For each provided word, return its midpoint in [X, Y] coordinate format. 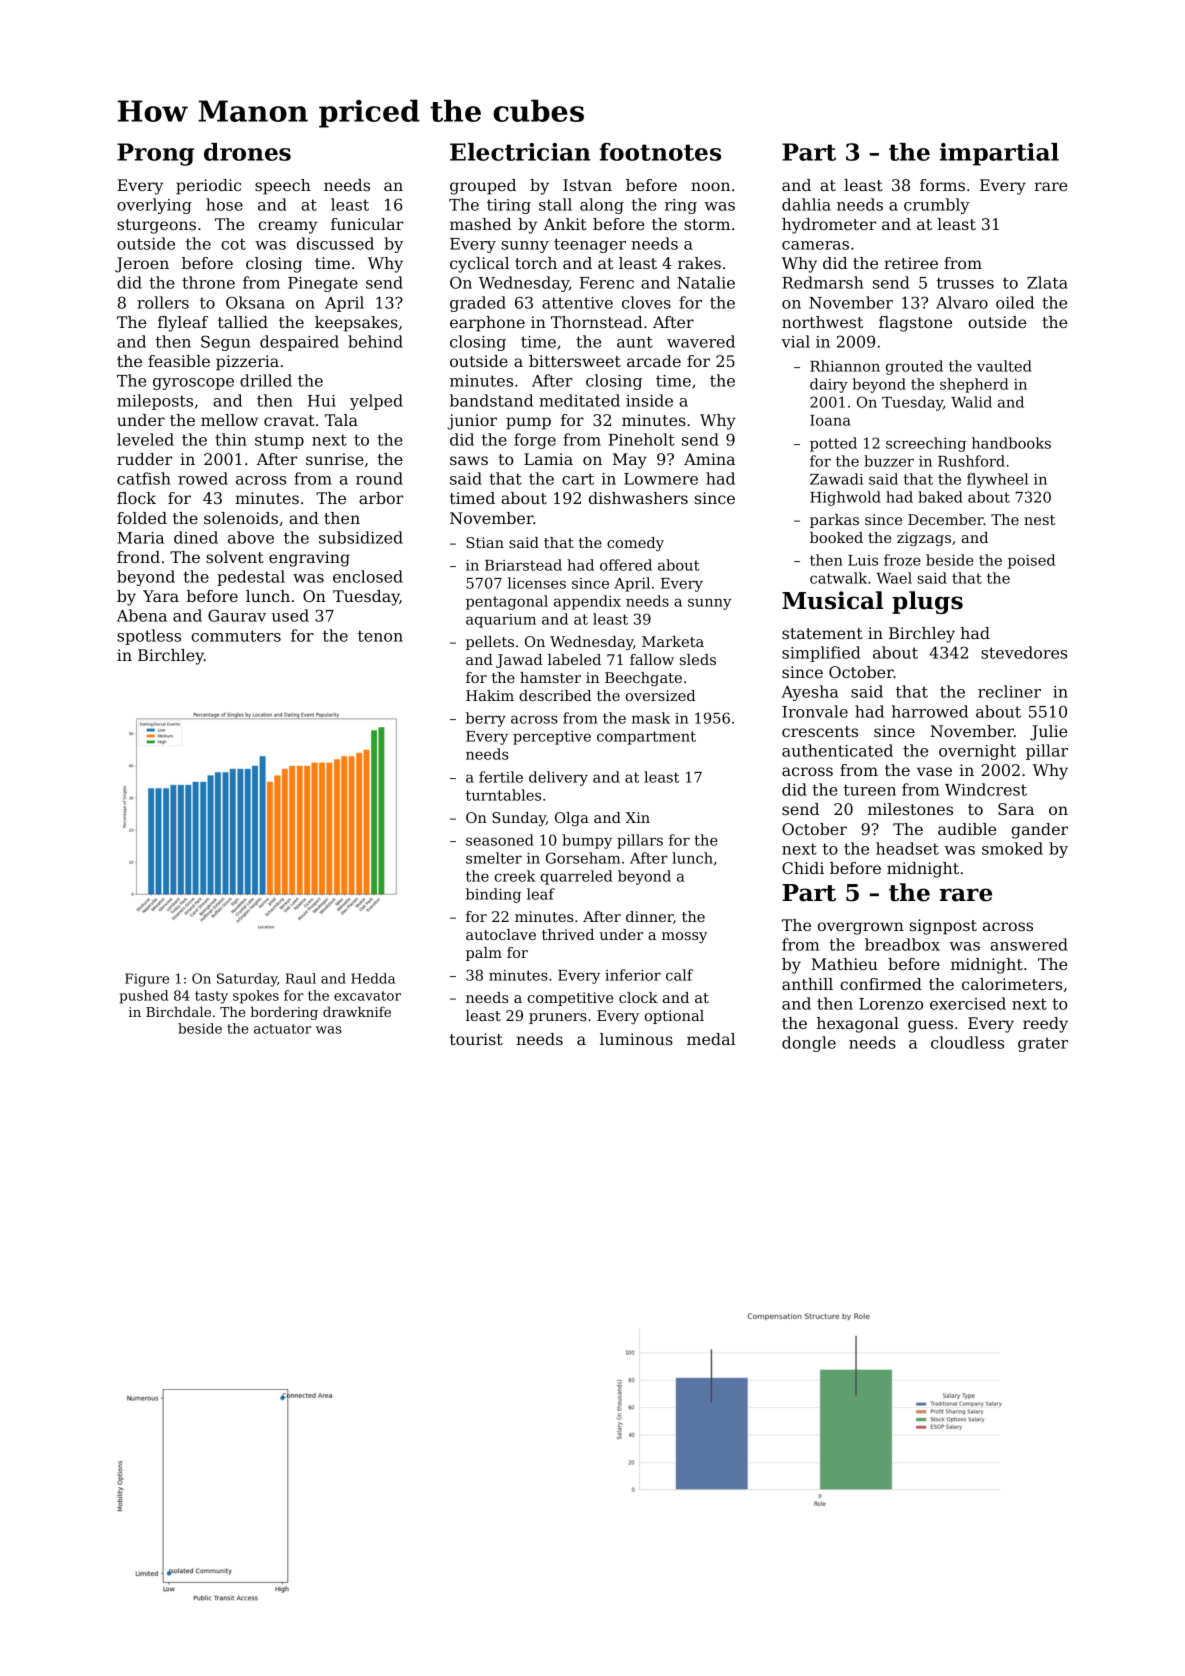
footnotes [660, 152]
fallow [652, 659]
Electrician [520, 152]
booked [836, 537]
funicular [367, 224]
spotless [149, 637]
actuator [282, 1029]
